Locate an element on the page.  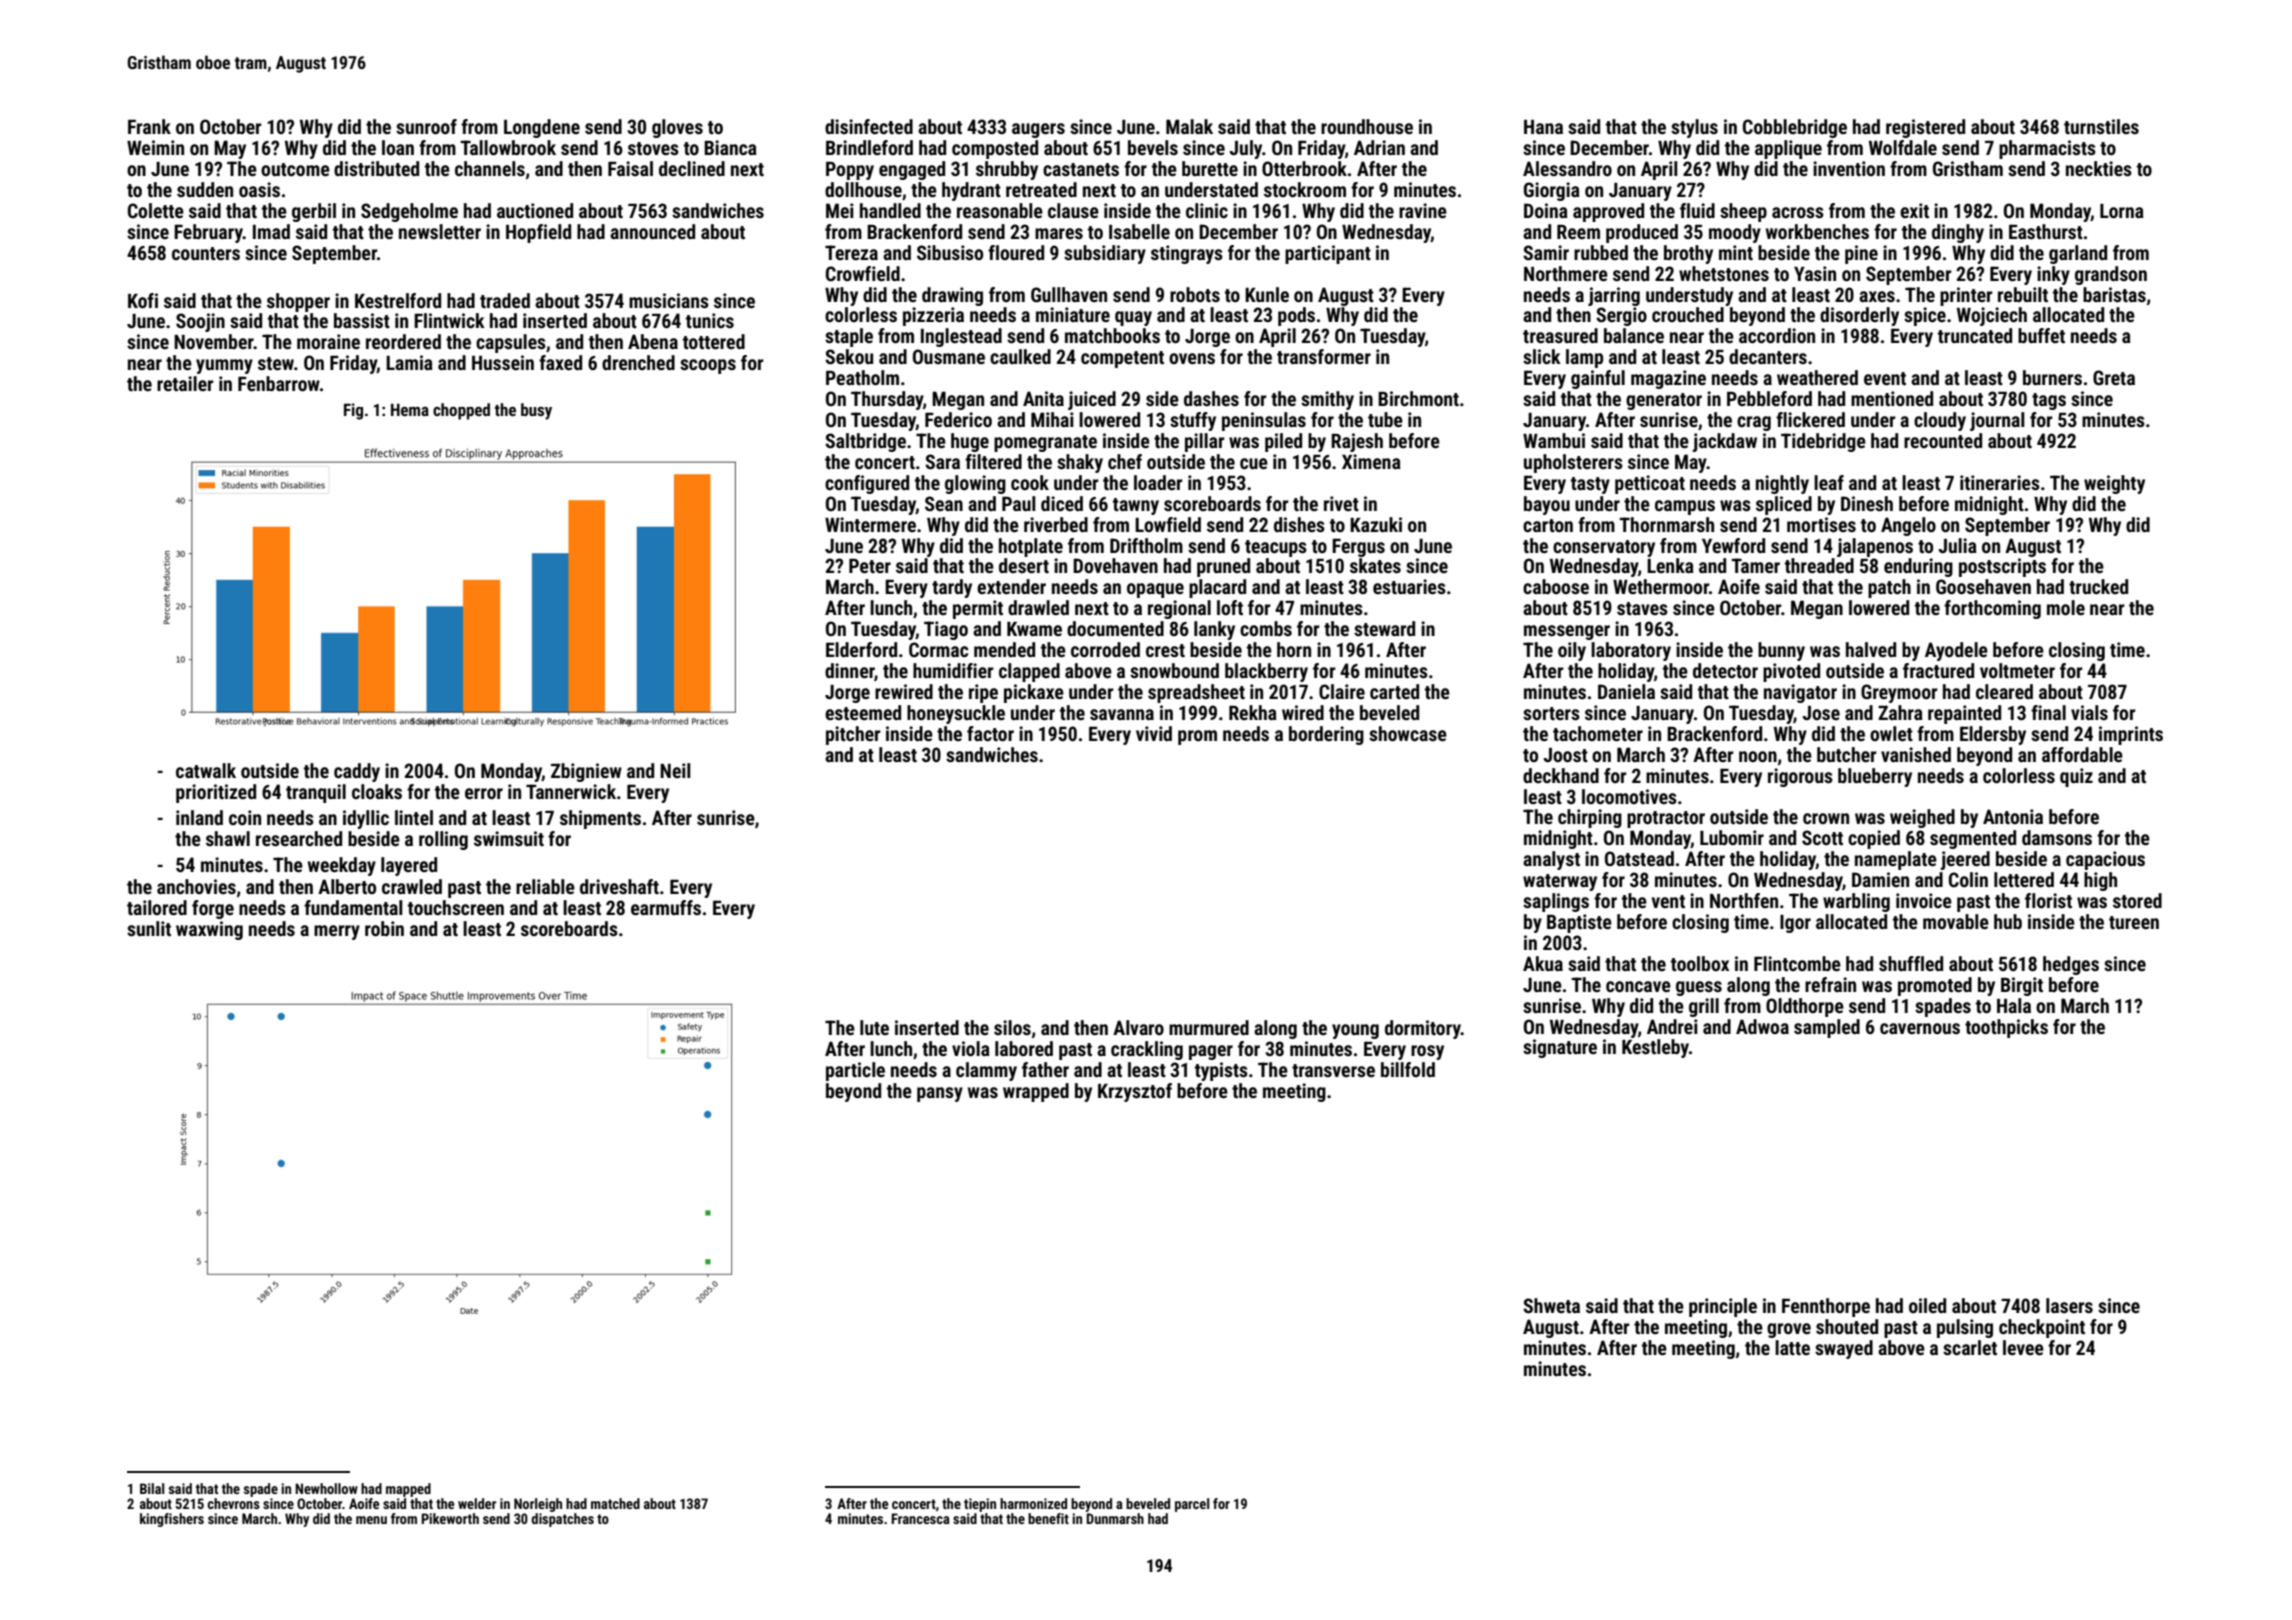
Sedgeholme is located at coordinates (409, 212).
